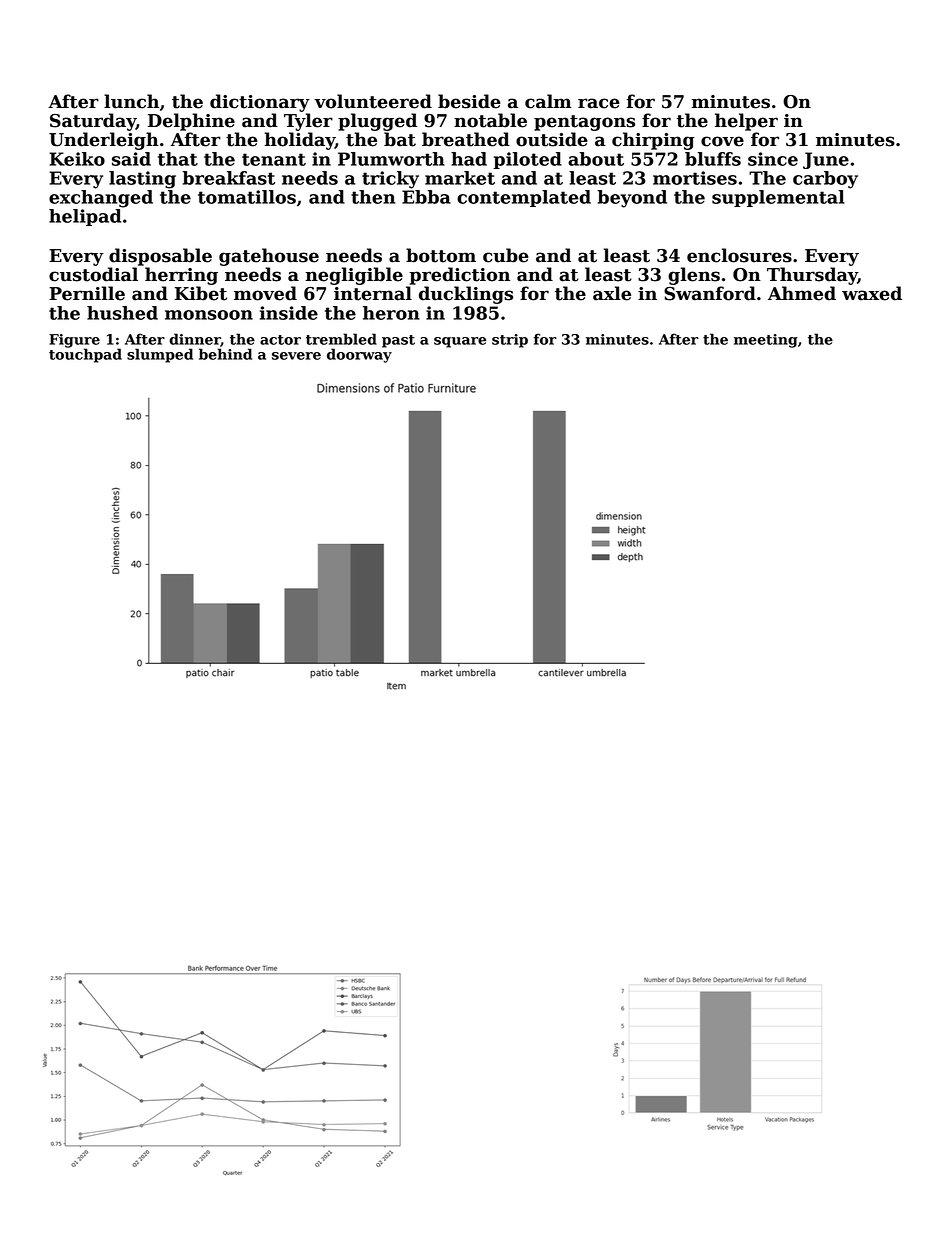 Image resolution: width=952 pixels, height=1233 pixels. I want to click on race, so click(599, 103).
